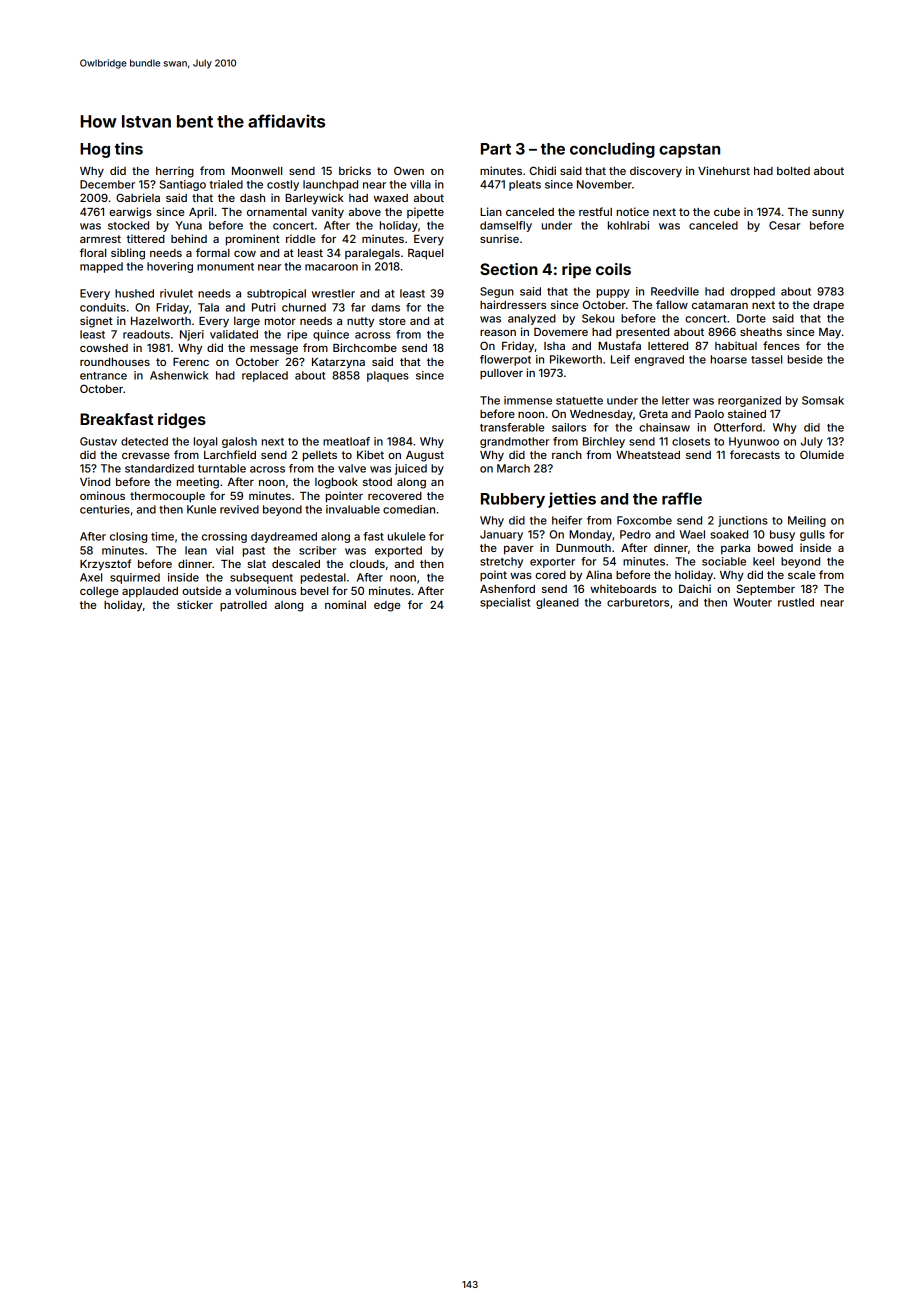 This screenshot has height=1308, width=924. I want to click on bolted, so click(793, 171).
